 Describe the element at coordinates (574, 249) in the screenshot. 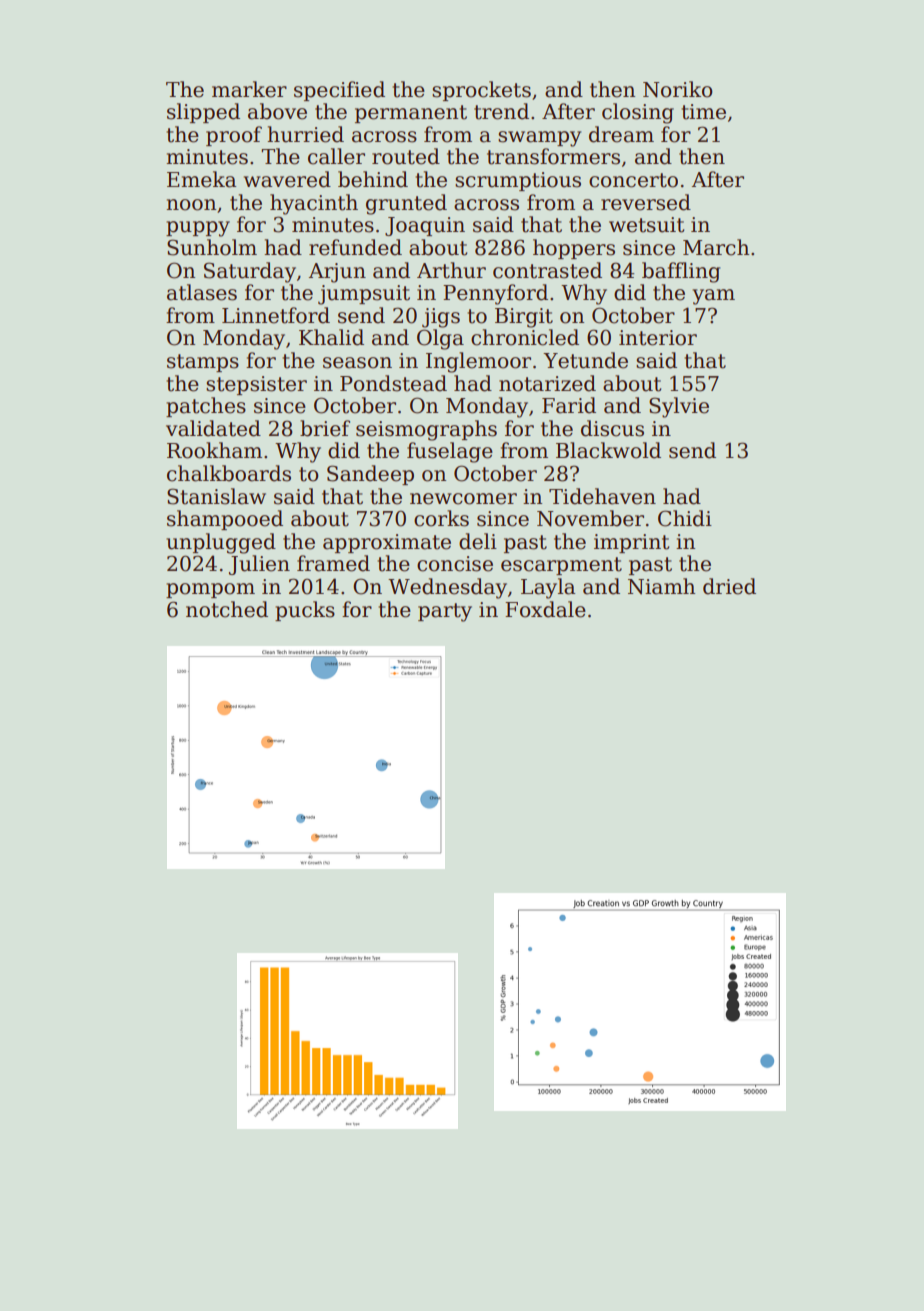

I see `hoppers` at that location.
